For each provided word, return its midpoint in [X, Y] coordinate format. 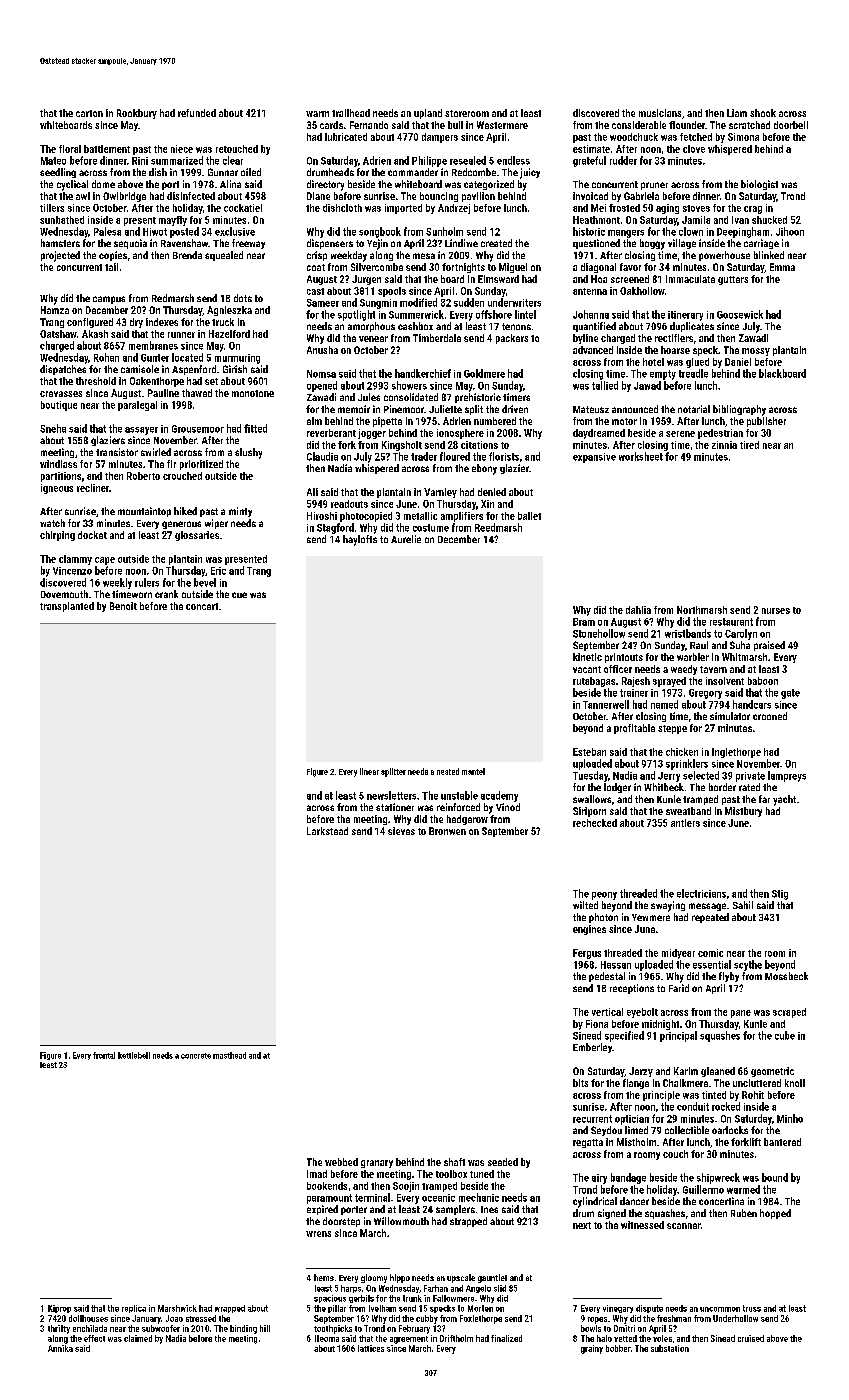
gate [790, 694]
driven [515, 409]
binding [243, 1329]
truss [752, 1308]
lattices [371, 1348]
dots [243, 298]
